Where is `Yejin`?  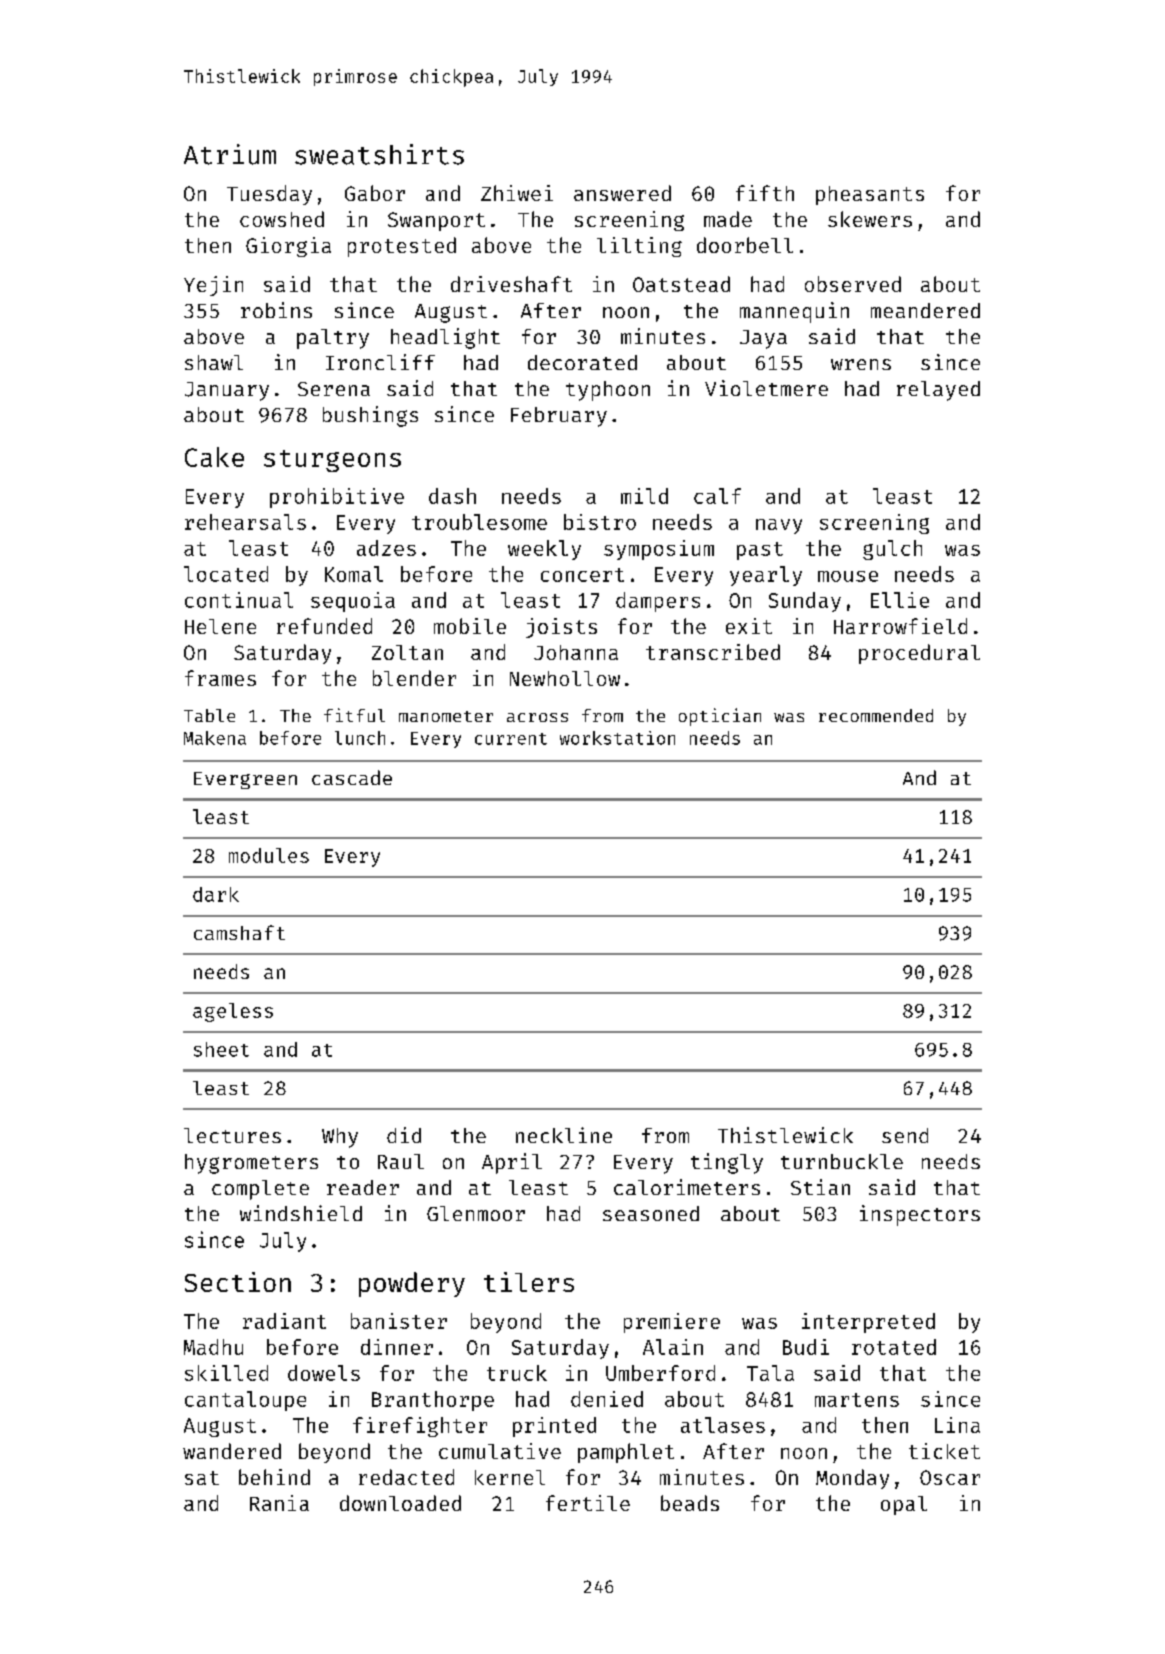
Yejin is located at coordinates (213, 286).
